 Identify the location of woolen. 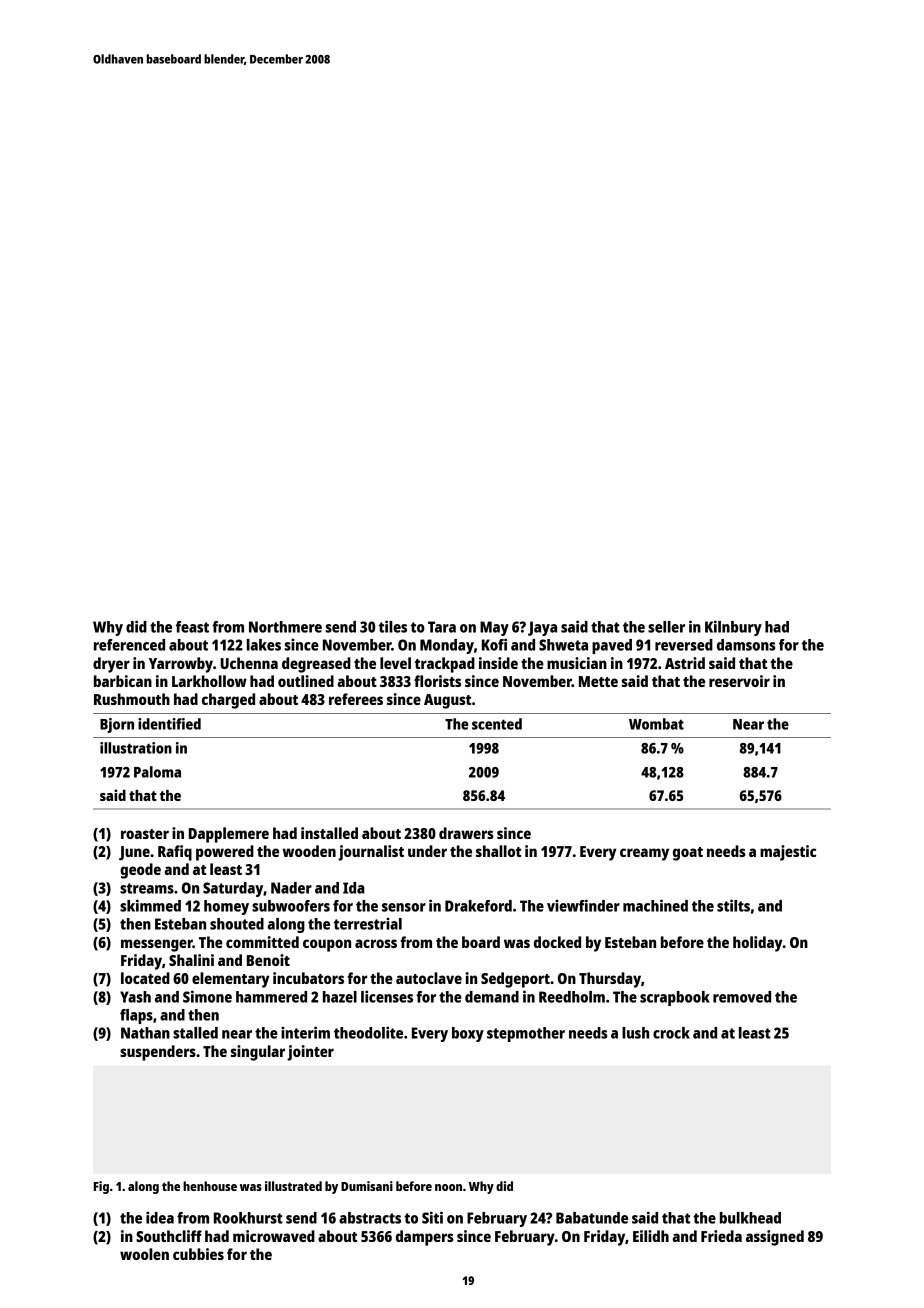
(144, 1254).
